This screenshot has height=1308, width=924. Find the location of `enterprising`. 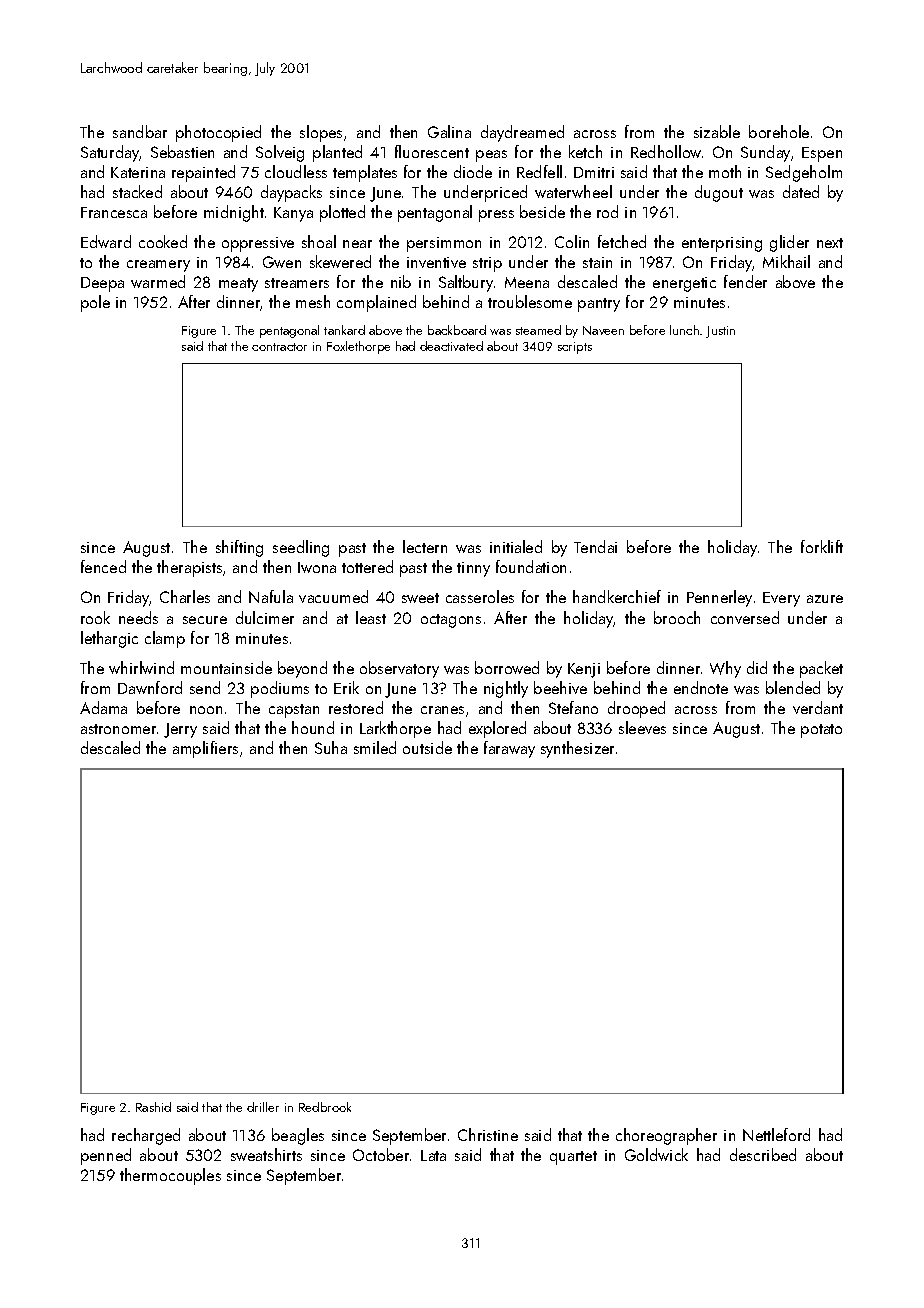

enterprising is located at coordinates (722, 244).
